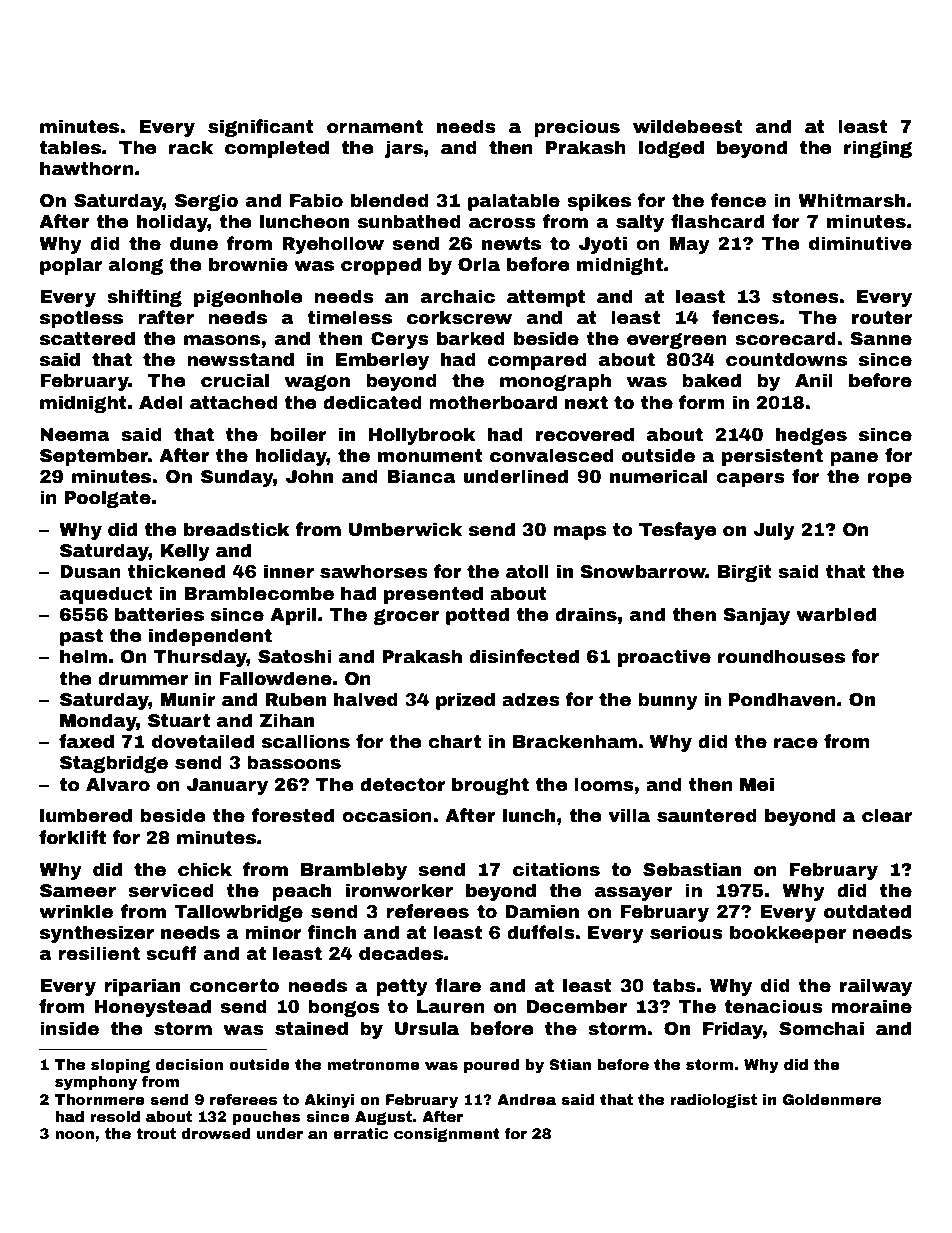  What do you see at coordinates (275, 678) in the page?
I see `Fallowdene` at bounding box center [275, 678].
